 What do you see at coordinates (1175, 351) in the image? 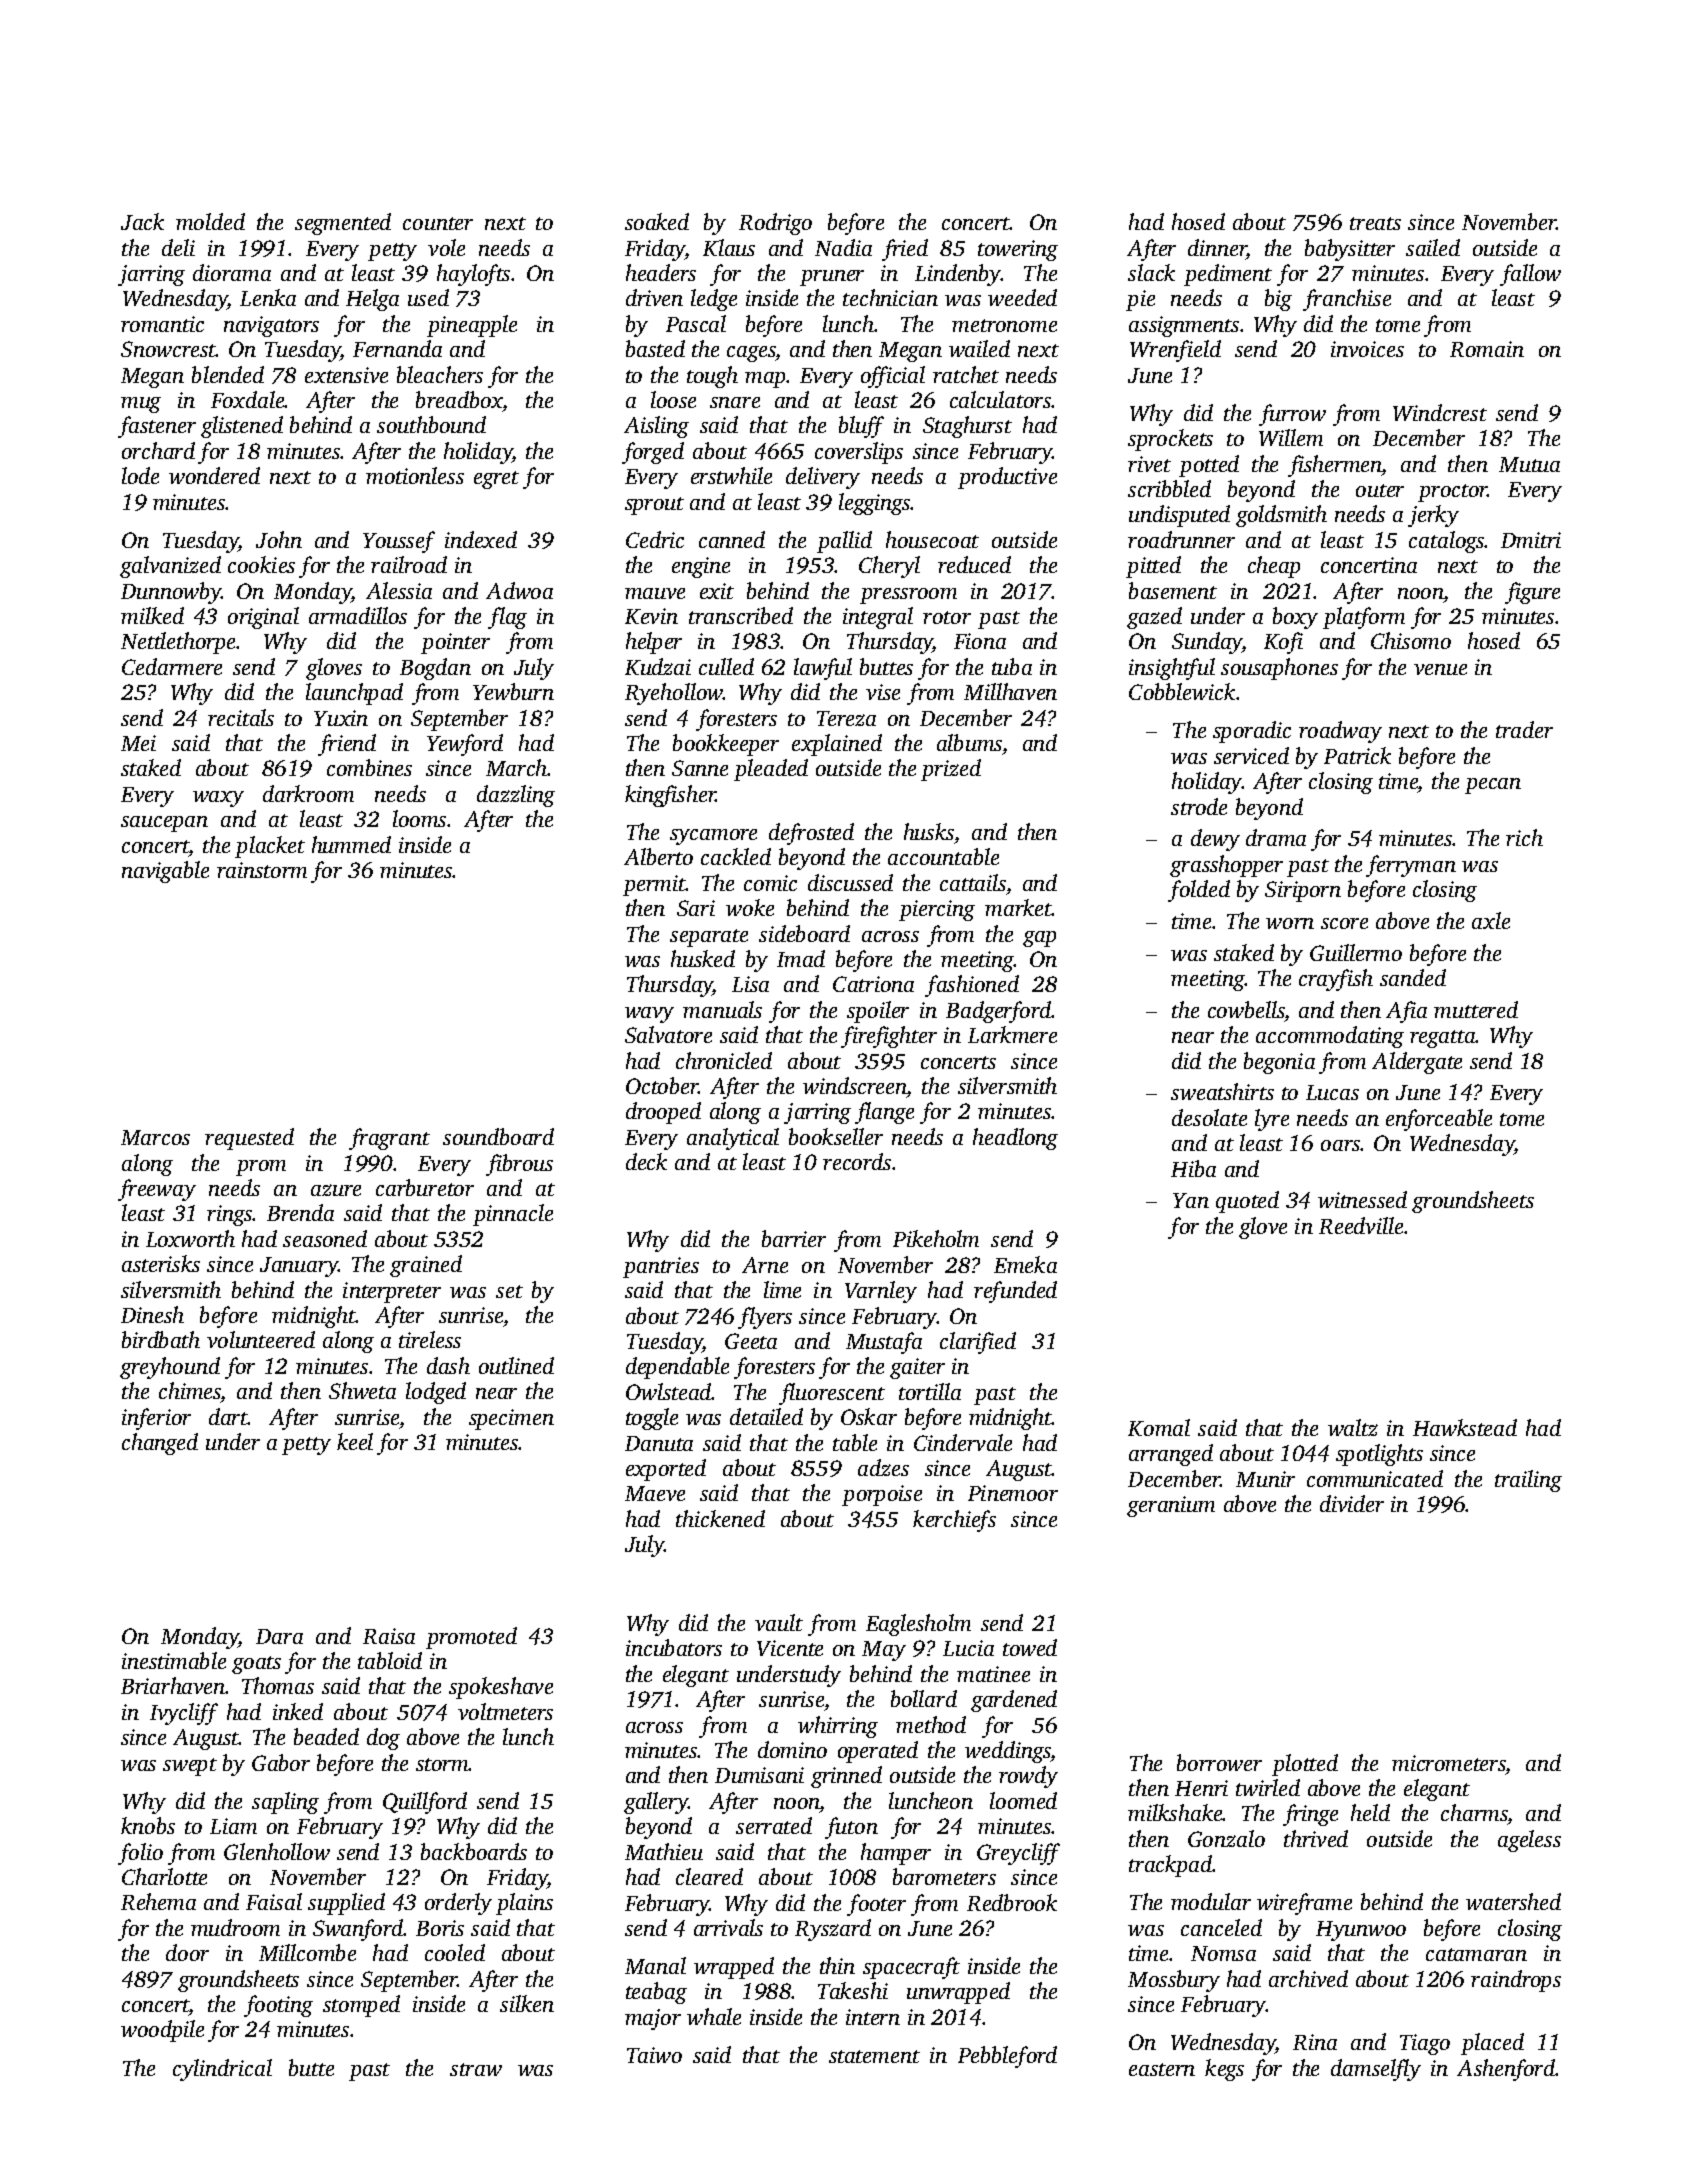
I see `Wrenfield` at bounding box center [1175, 351].
